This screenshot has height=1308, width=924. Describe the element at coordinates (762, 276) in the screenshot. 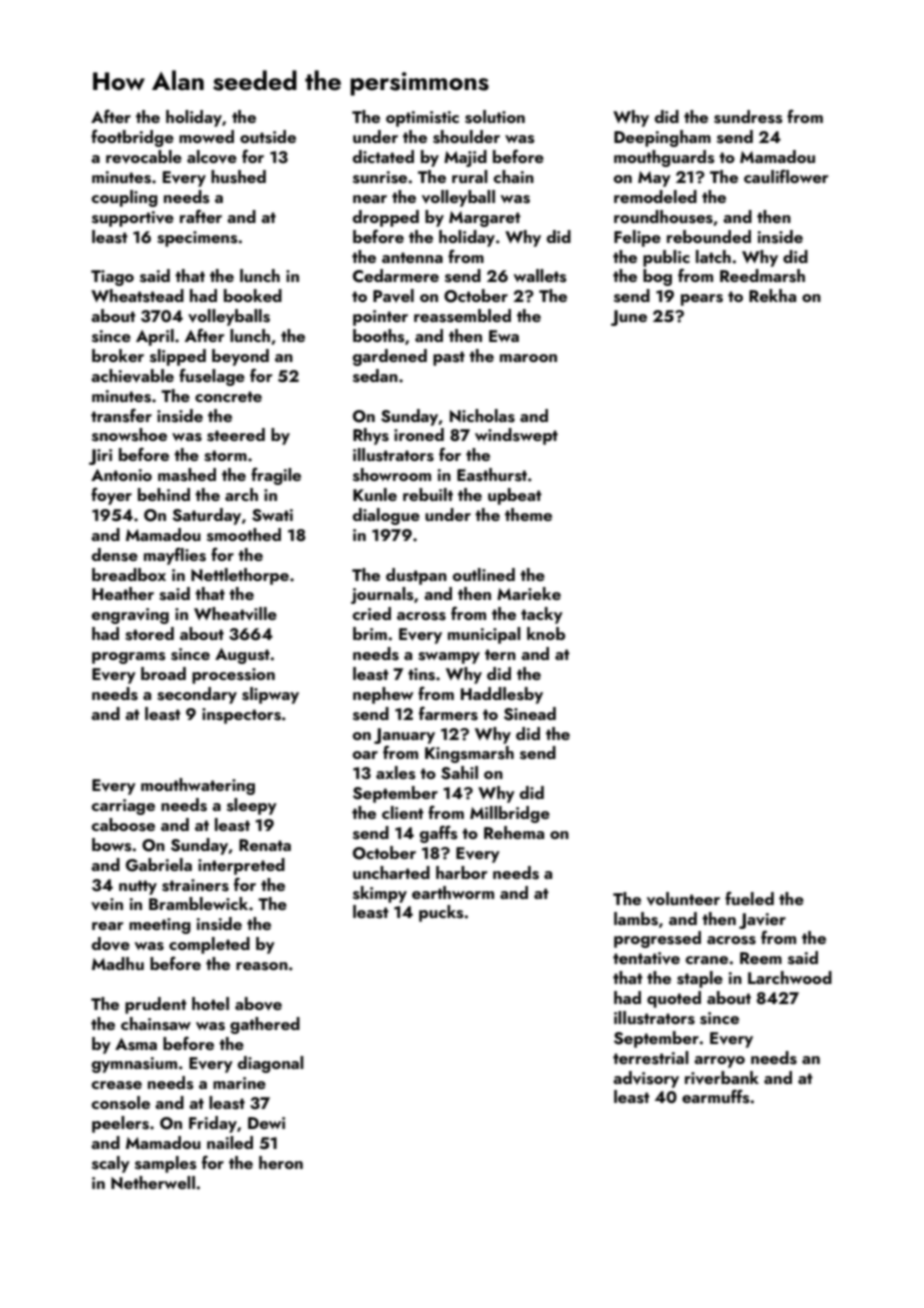

I see `Reedmarsh` at that location.
